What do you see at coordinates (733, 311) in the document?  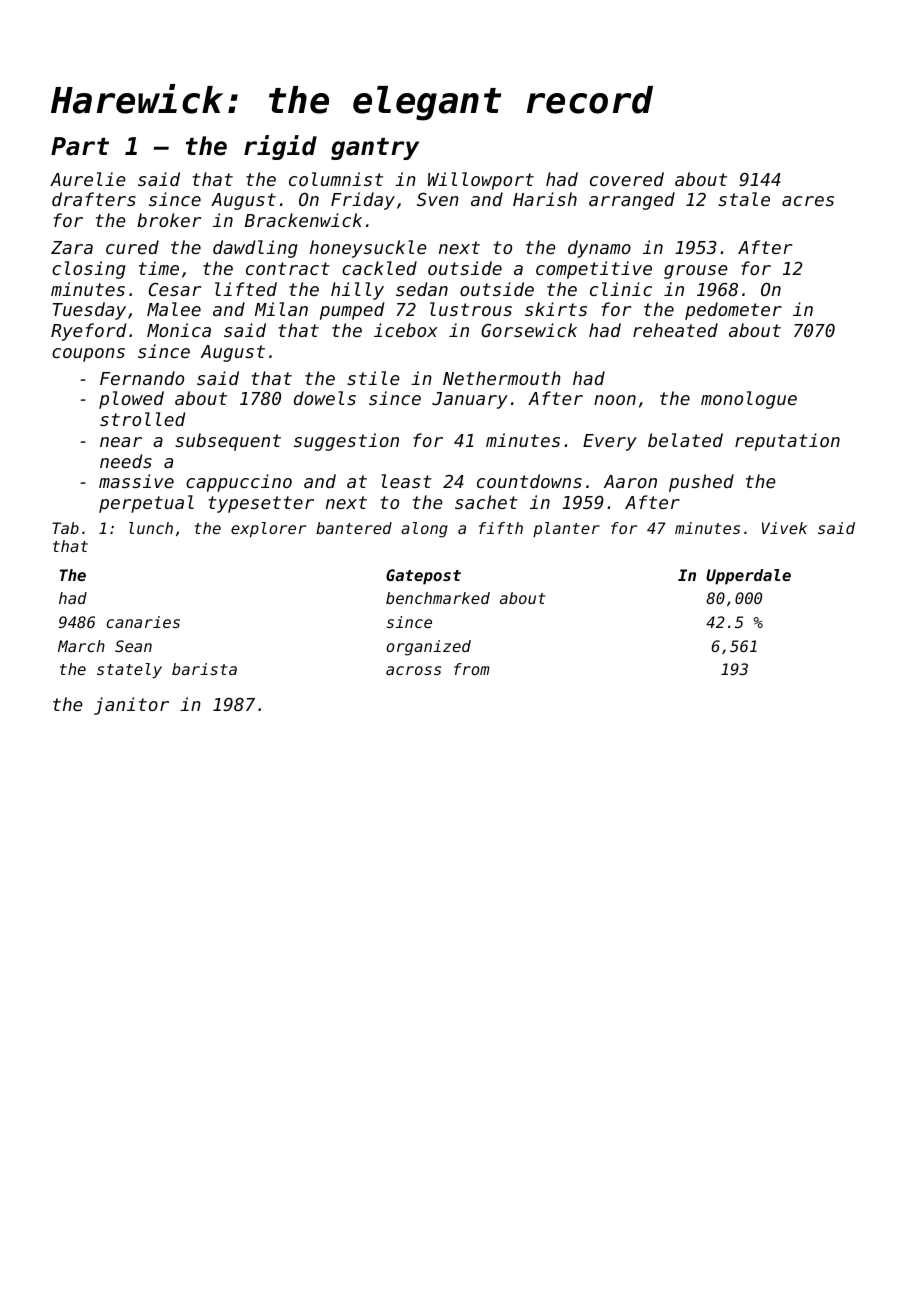 I see `pedometer` at bounding box center [733, 311].
